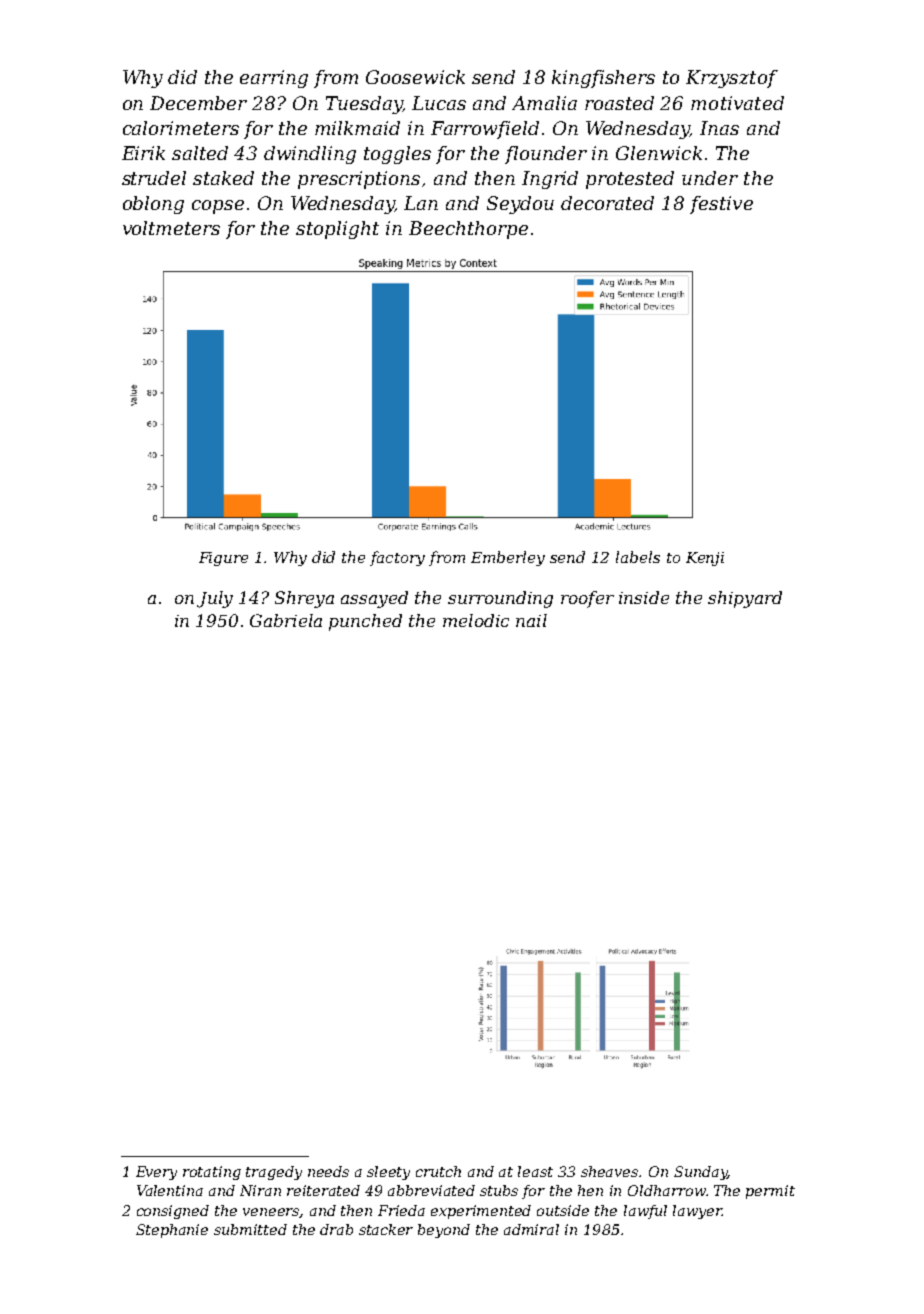 The width and height of the document is (924, 1314). What do you see at coordinates (745, 599) in the document?
I see `shipyard` at bounding box center [745, 599].
